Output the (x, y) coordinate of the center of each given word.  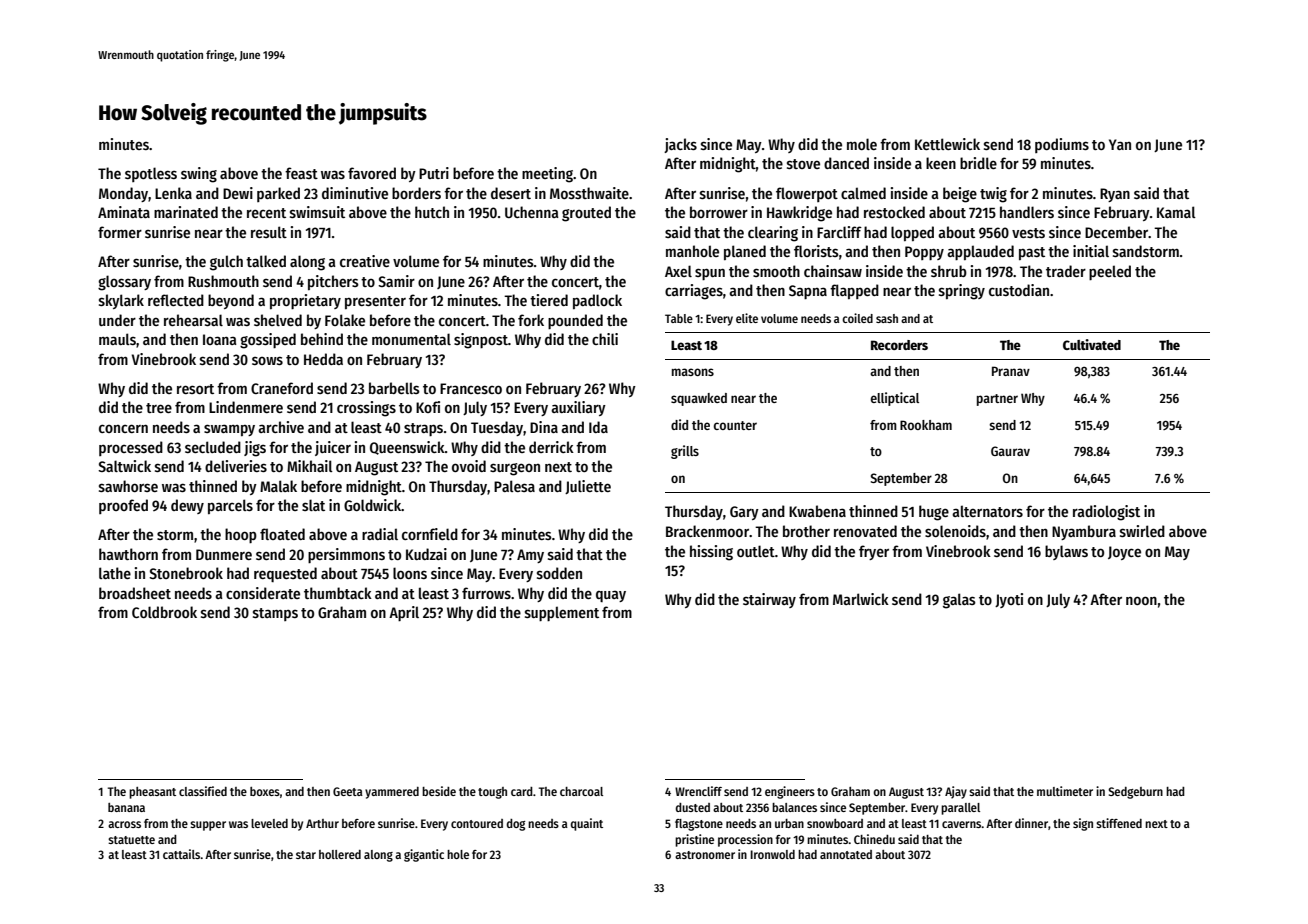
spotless (151, 174)
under (117, 320)
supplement (562, 613)
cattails (181, 854)
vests (1028, 233)
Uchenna (532, 212)
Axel (678, 271)
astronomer (705, 855)
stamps (275, 614)
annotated (846, 854)
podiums (1062, 145)
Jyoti (1009, 600)
